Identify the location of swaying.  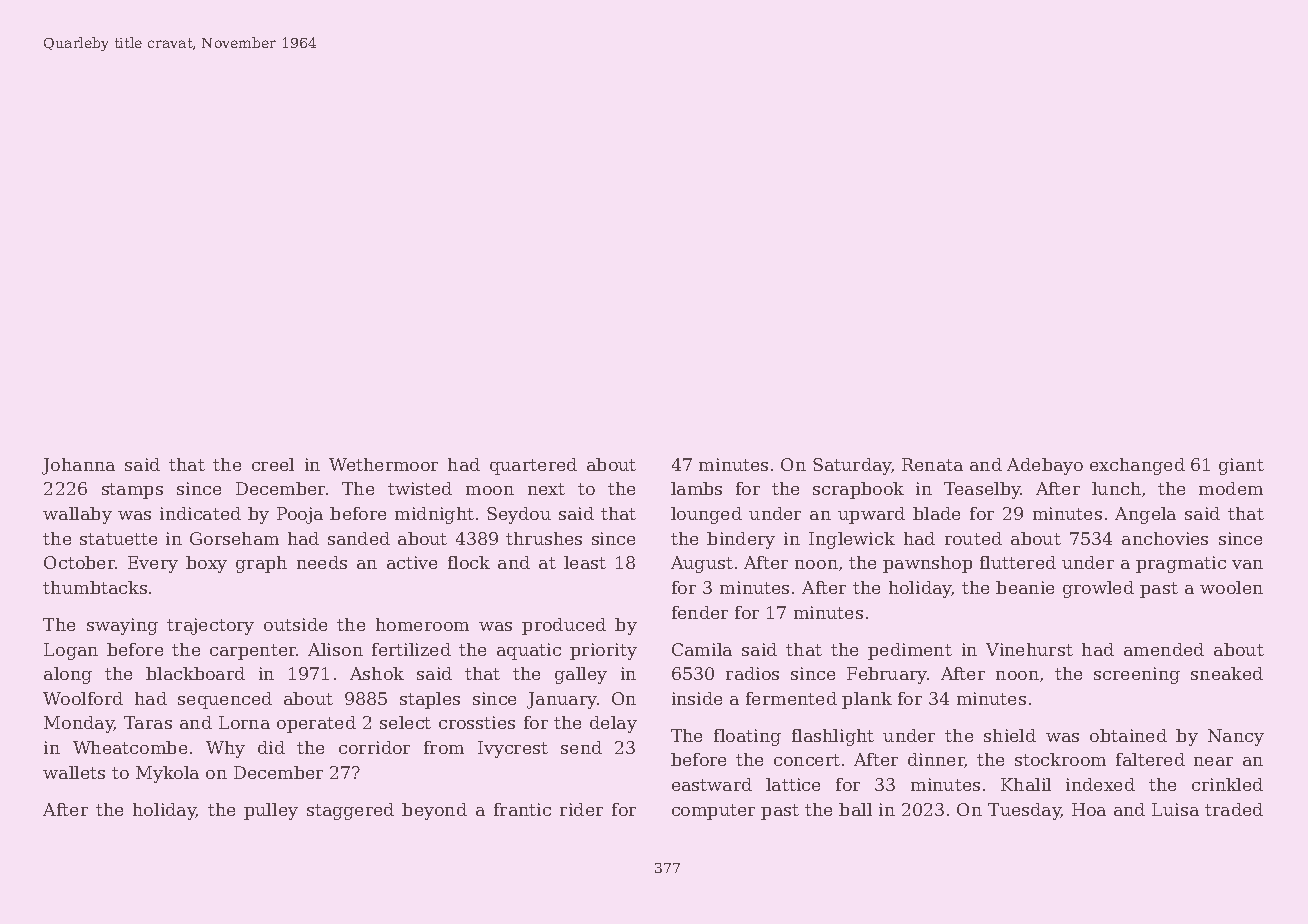
(122, 626).
